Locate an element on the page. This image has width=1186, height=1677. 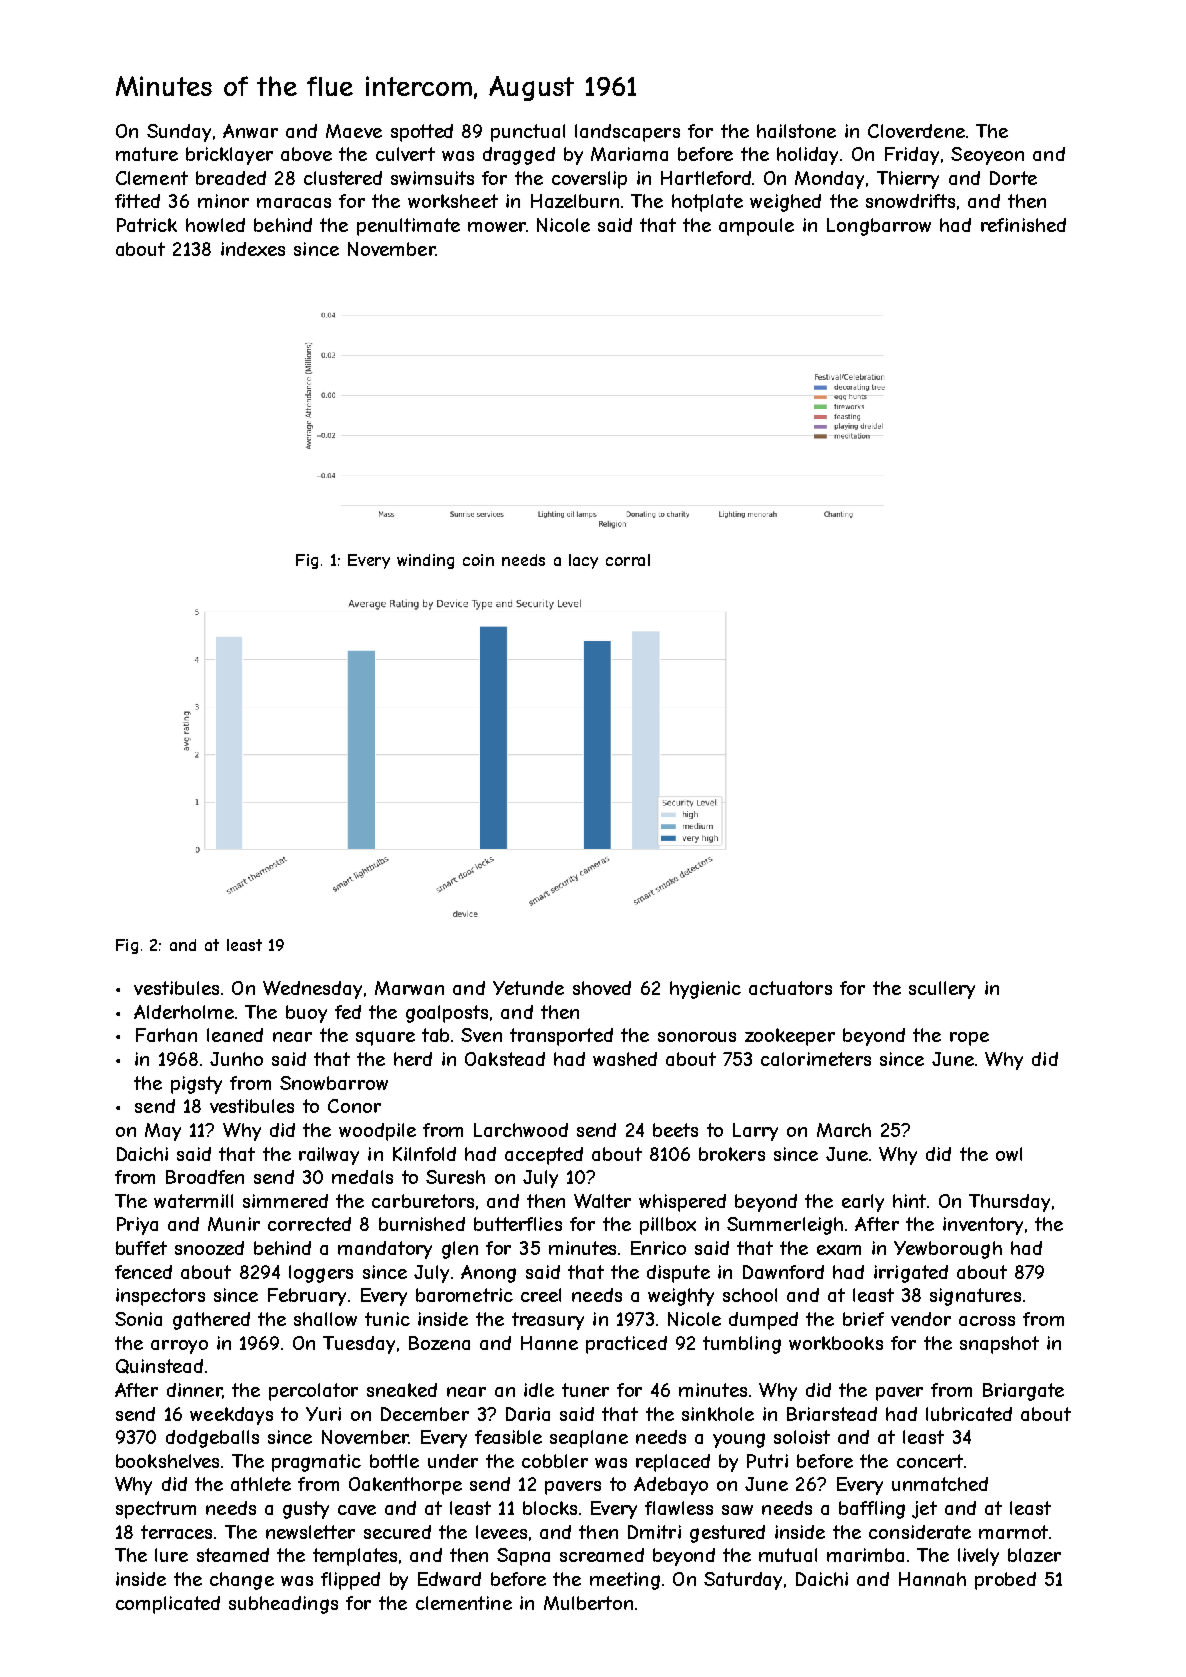
Snowbarrow is located at coordinates (334, 1083).
